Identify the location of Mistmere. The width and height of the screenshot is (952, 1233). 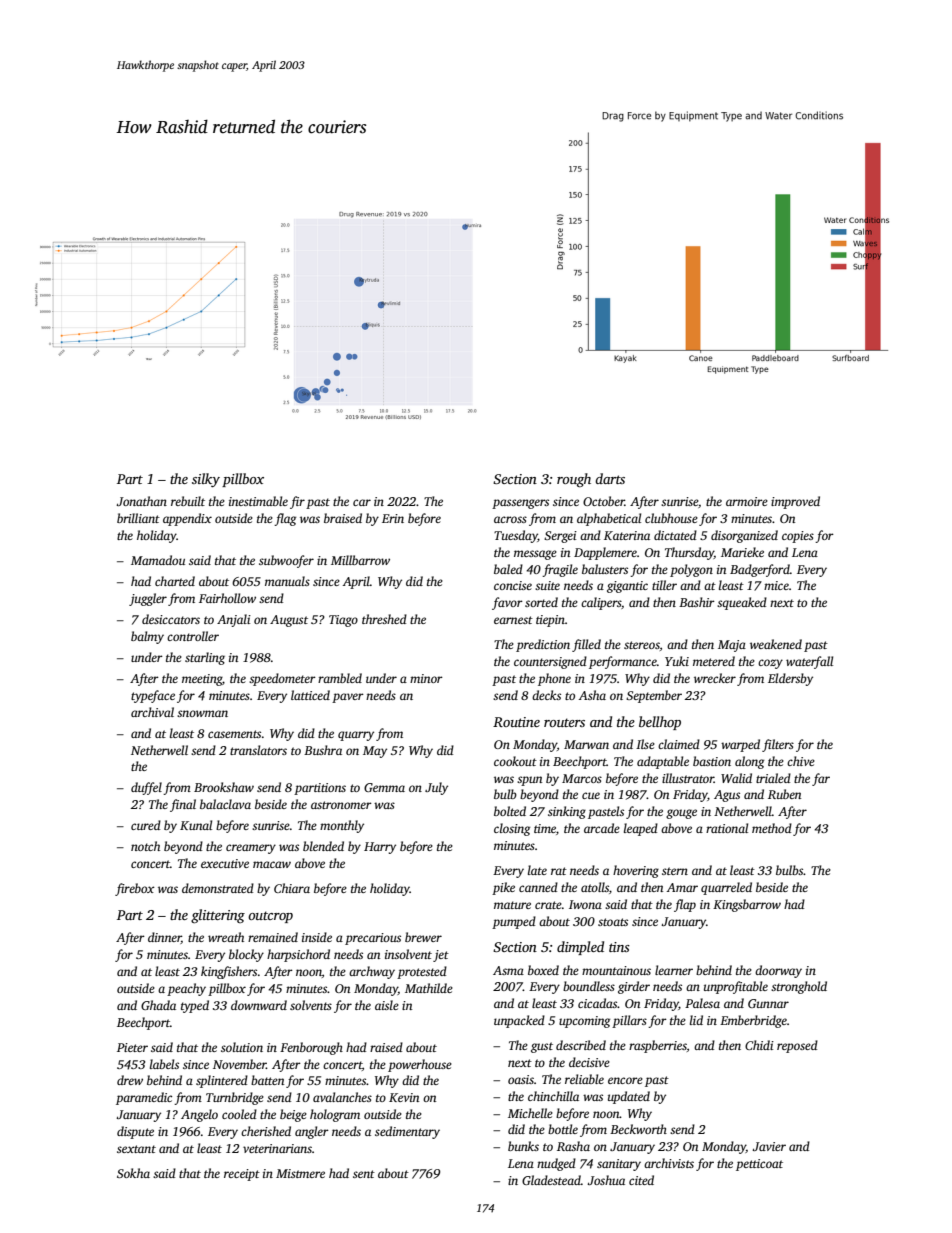
(300, 1173).
